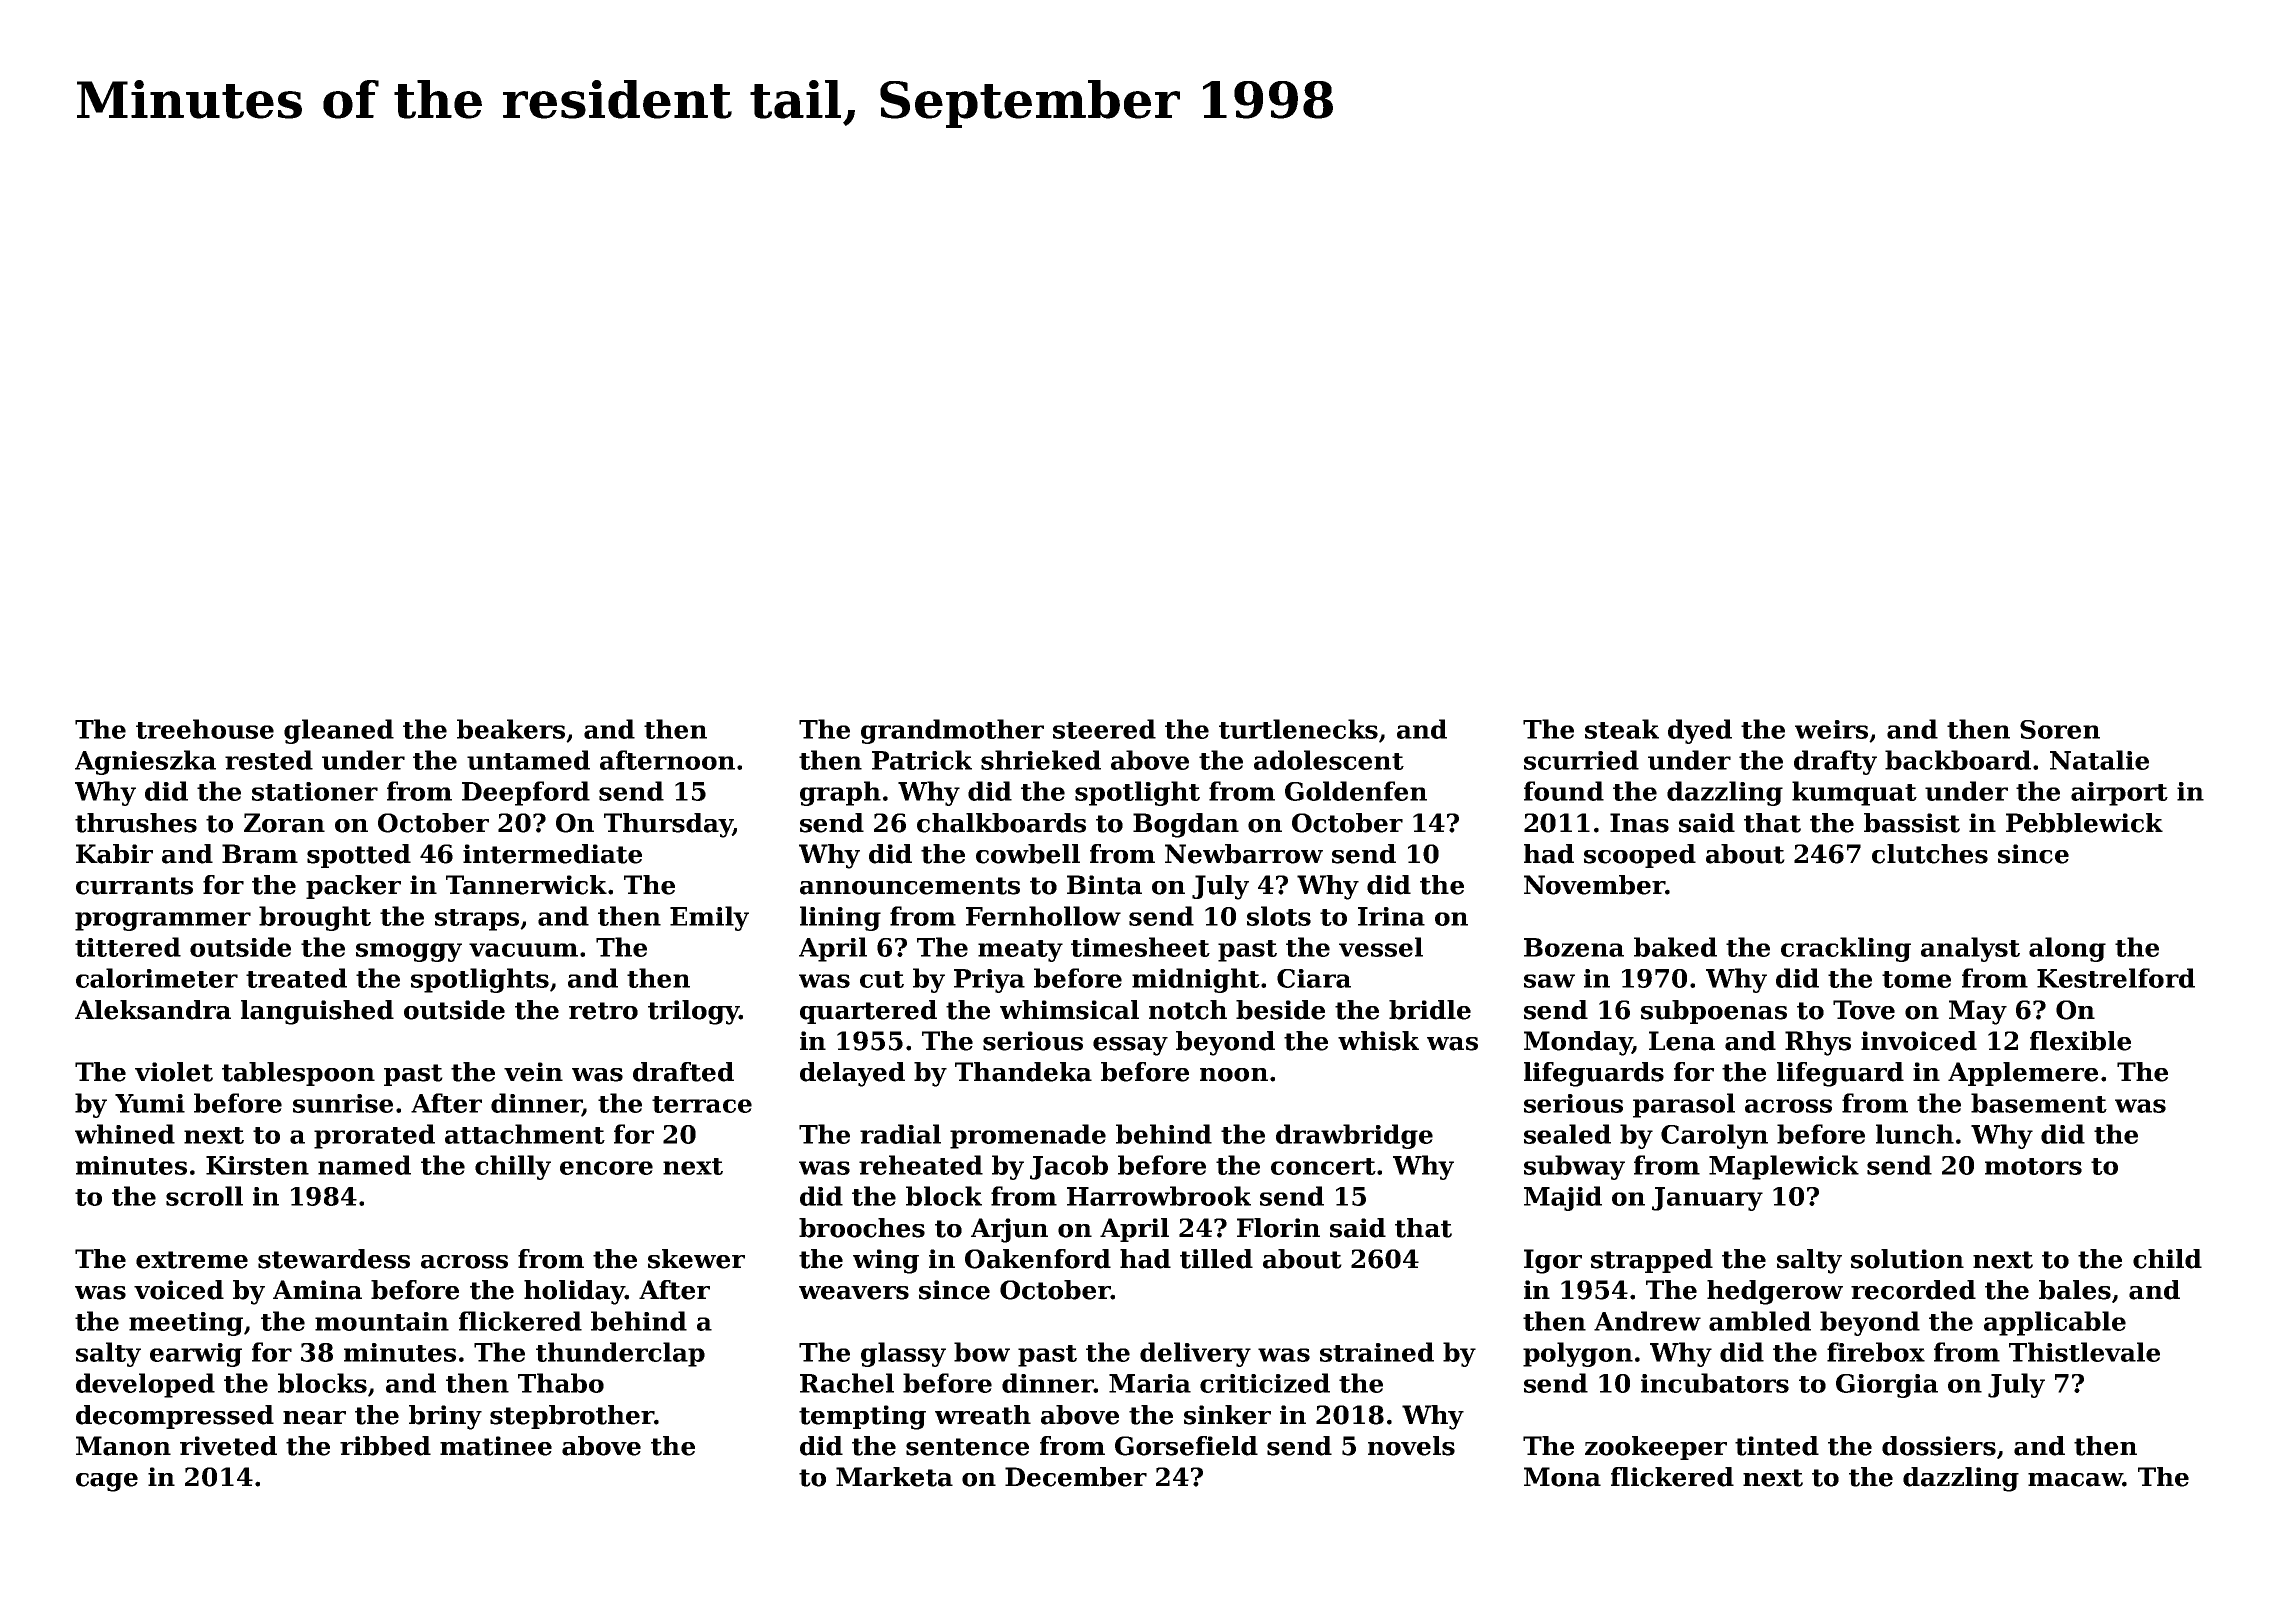  Describe the element at coordinates (1639, 823) in the screenshot. I see `Inas` at that location.
